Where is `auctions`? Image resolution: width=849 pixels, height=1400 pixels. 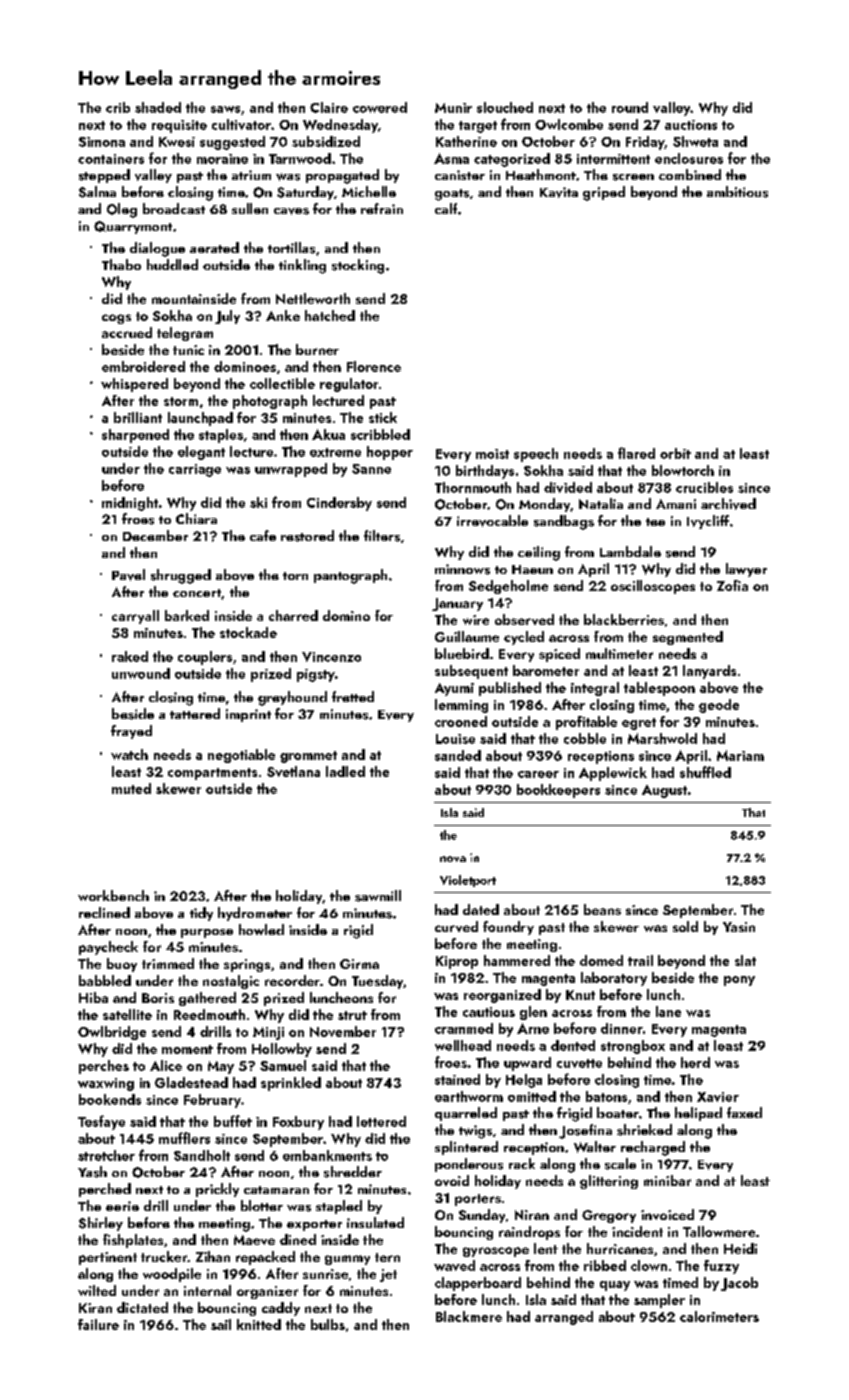
auctions is located at coordinates (691, 125).
